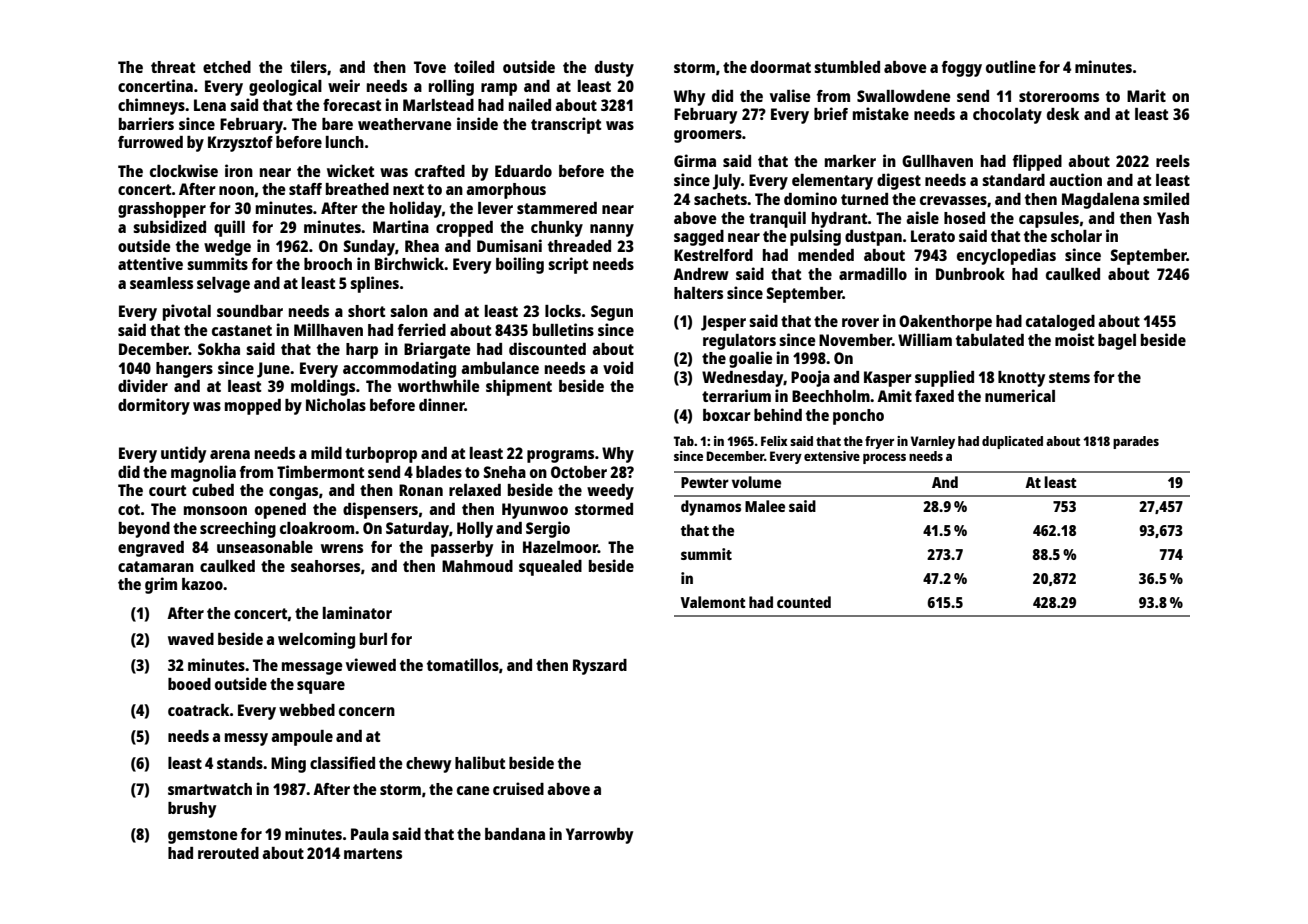  Describe the element at coordinates (342, 762) in the screenshot. I see `classified` at that location.
